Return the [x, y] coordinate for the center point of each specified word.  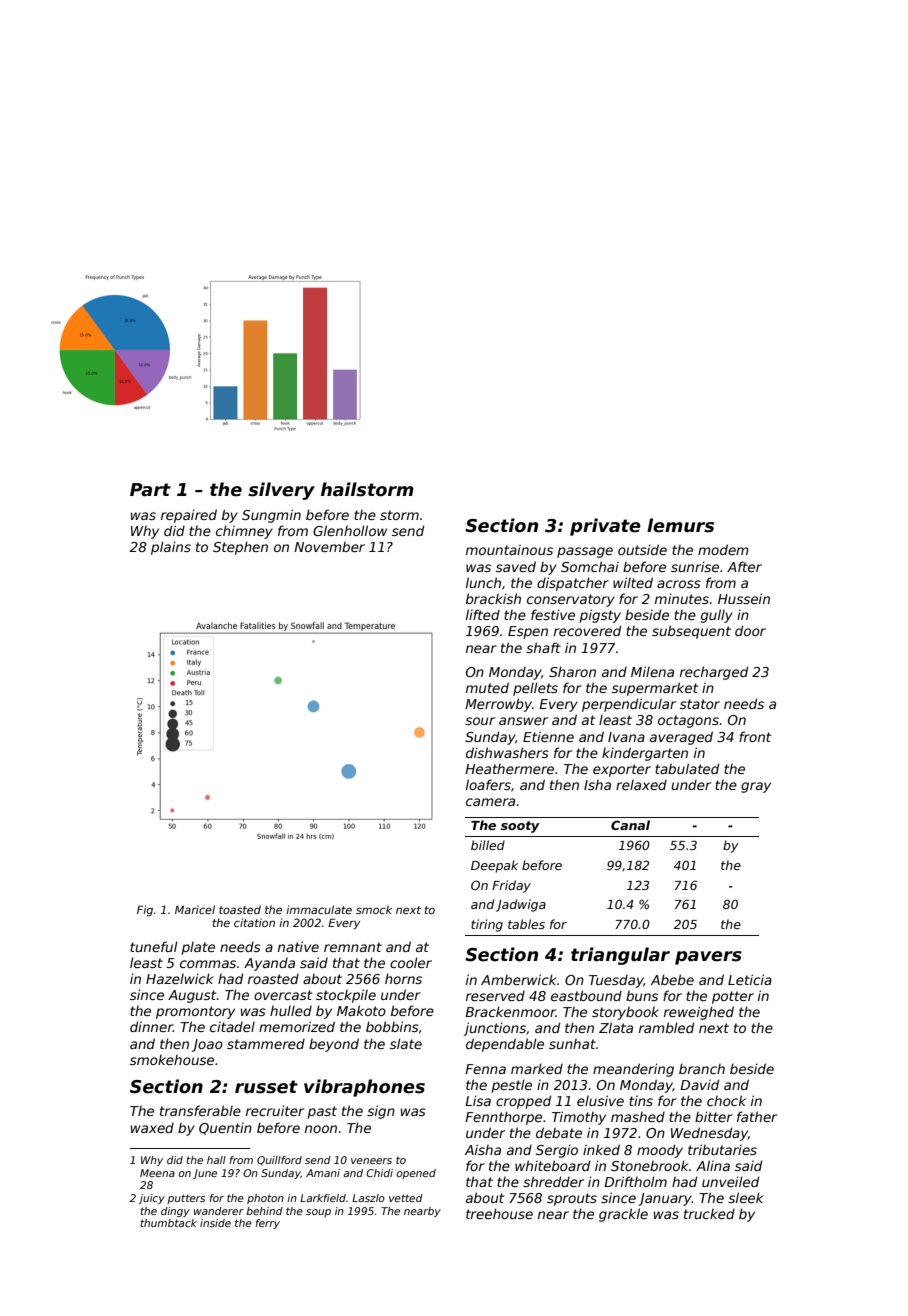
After [744, 566]
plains [171, 548]
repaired [189, 516]
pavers [708, 958]
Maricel [195, 909]
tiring [487, 925]
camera [490, 802]
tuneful [154, 946]
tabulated [687, 768]
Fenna [485, 1069]
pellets [535, 689]
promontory [195, 1012]
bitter [714, 1116]
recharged [714, 673]
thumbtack [168, 1223]
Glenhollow [350, 530]
